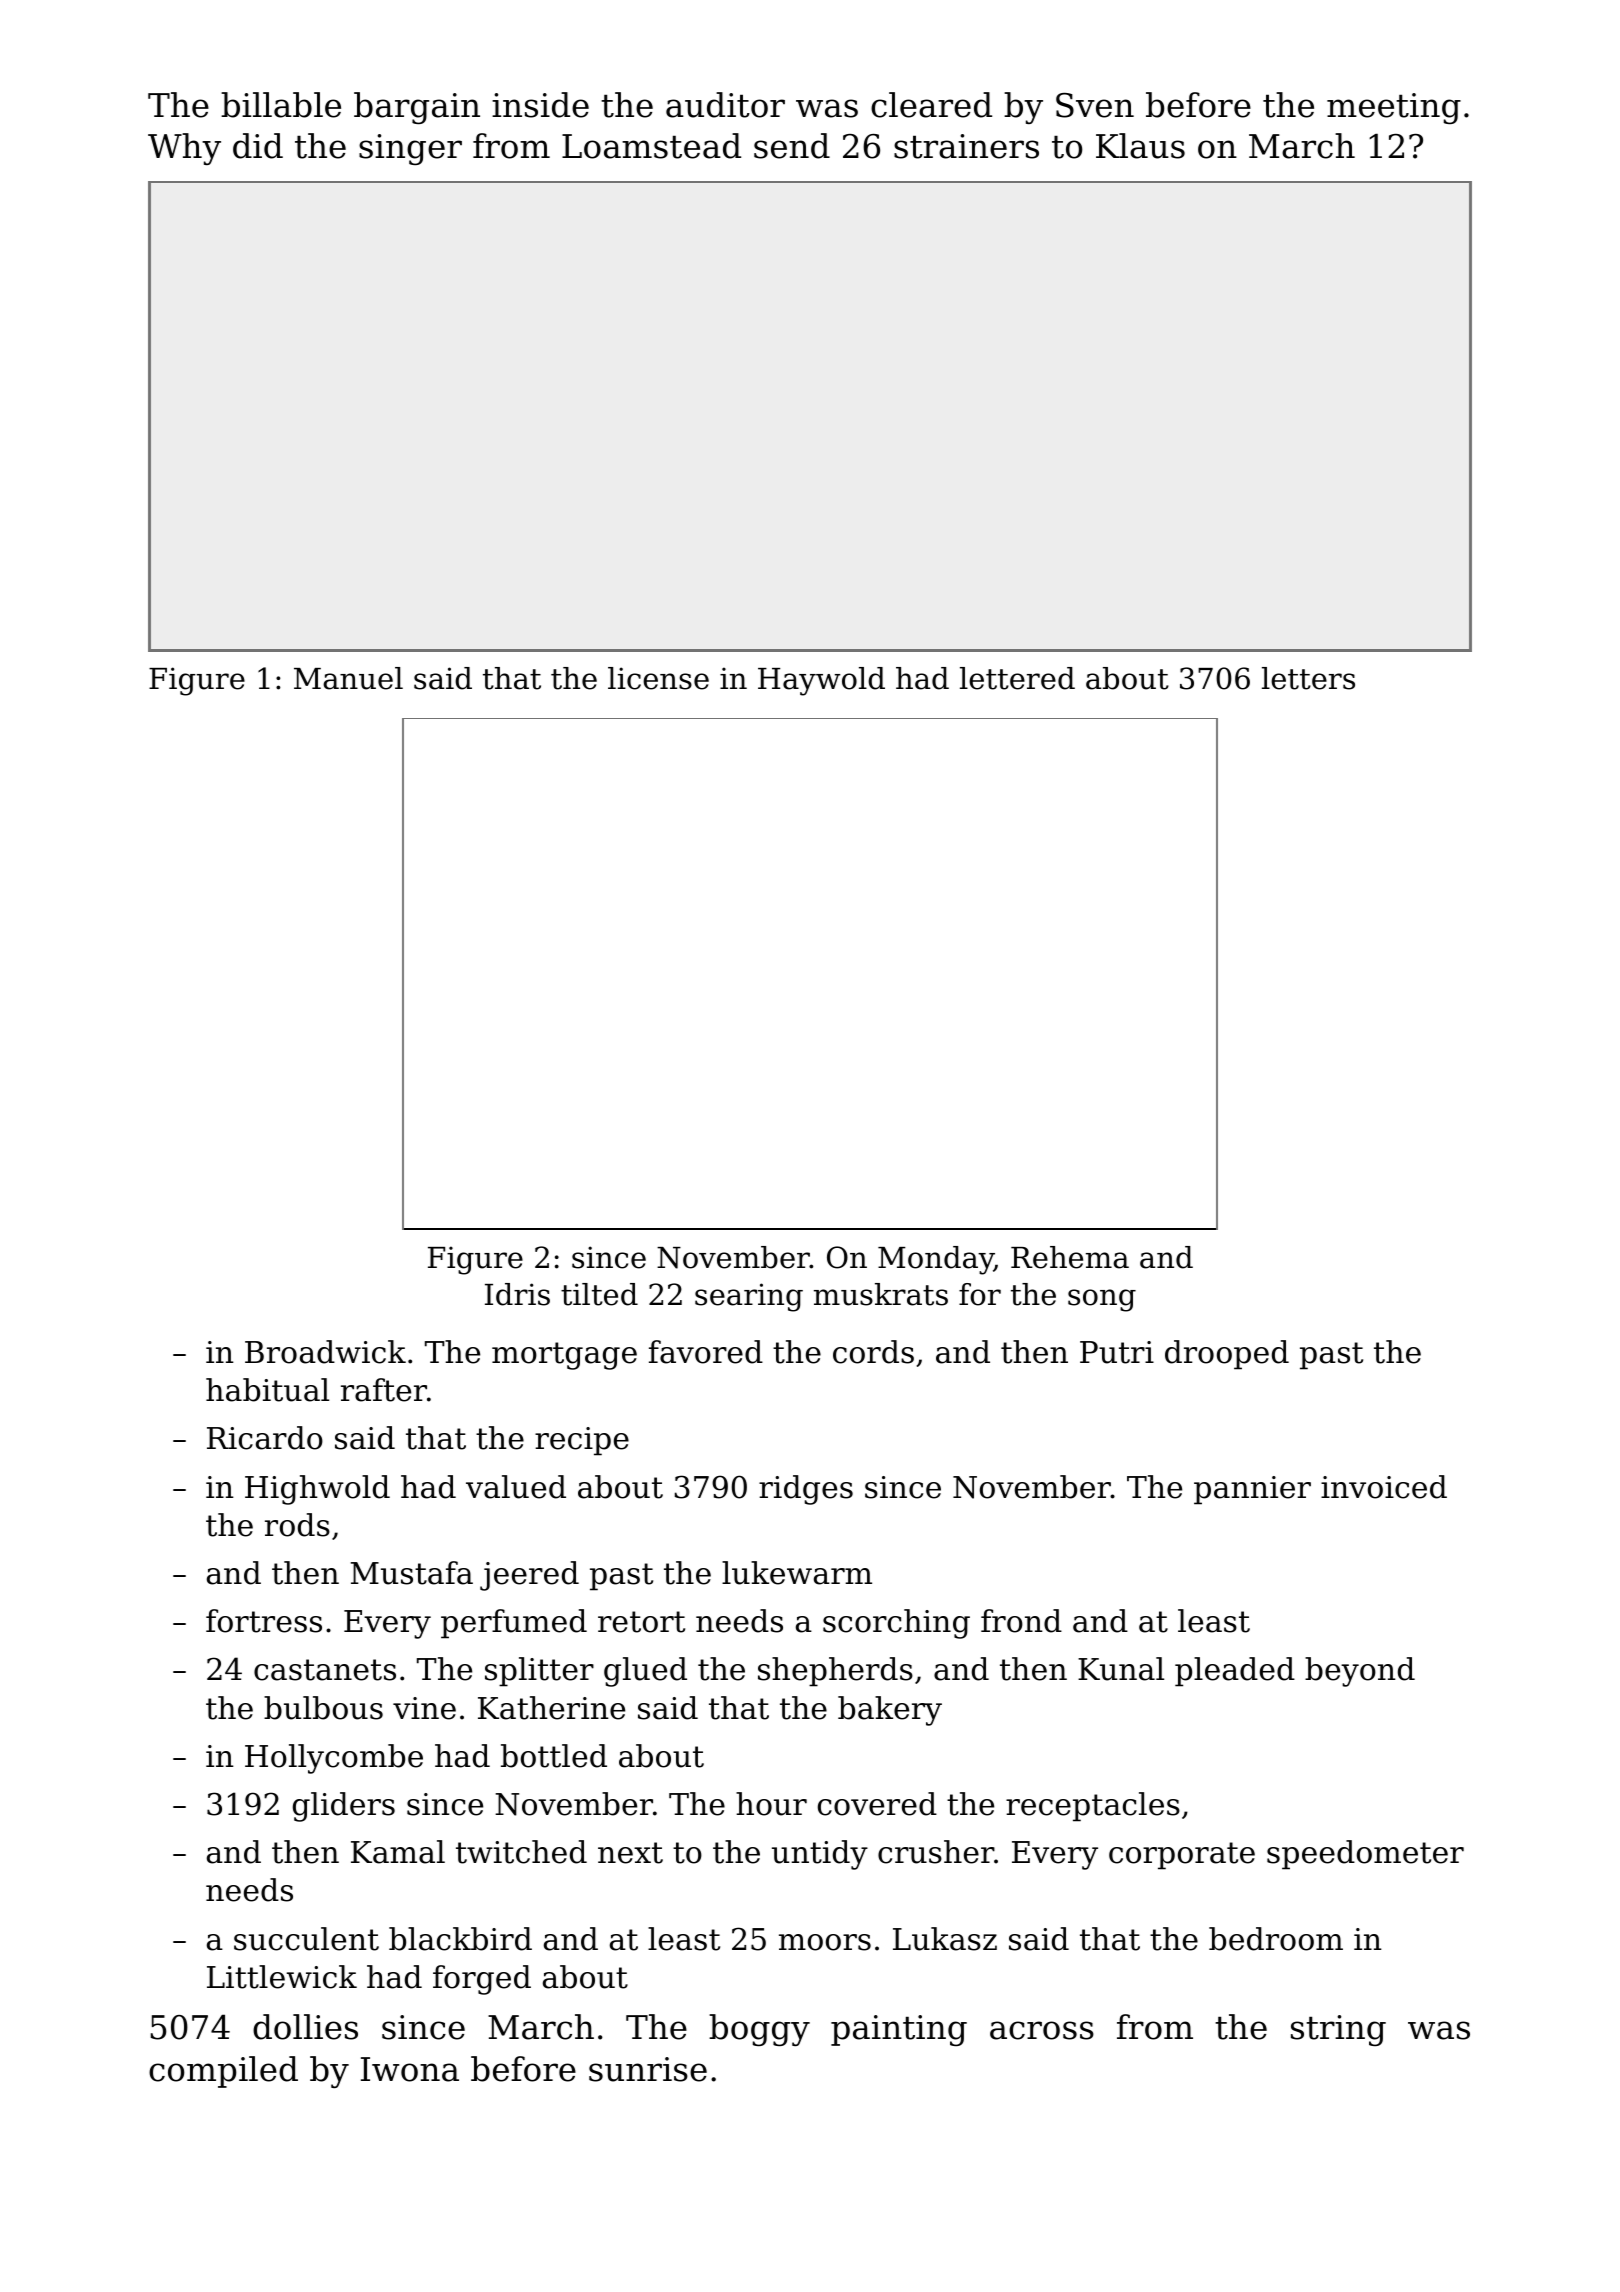 The image size is (1620, 2292). Describe the element at coordinates (658, 678) in the page. I see `license` at that location.
